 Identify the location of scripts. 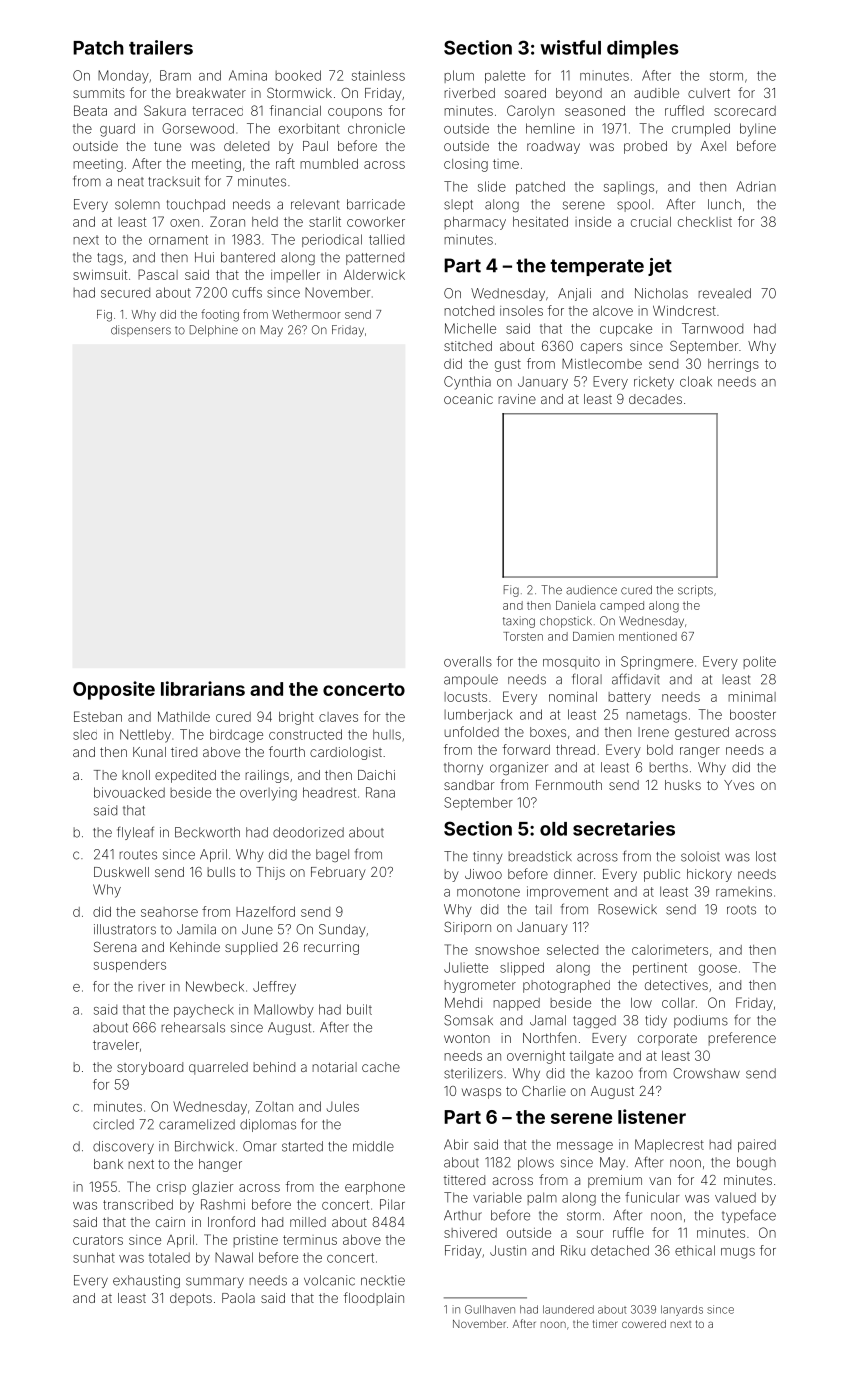
(695, 591).
